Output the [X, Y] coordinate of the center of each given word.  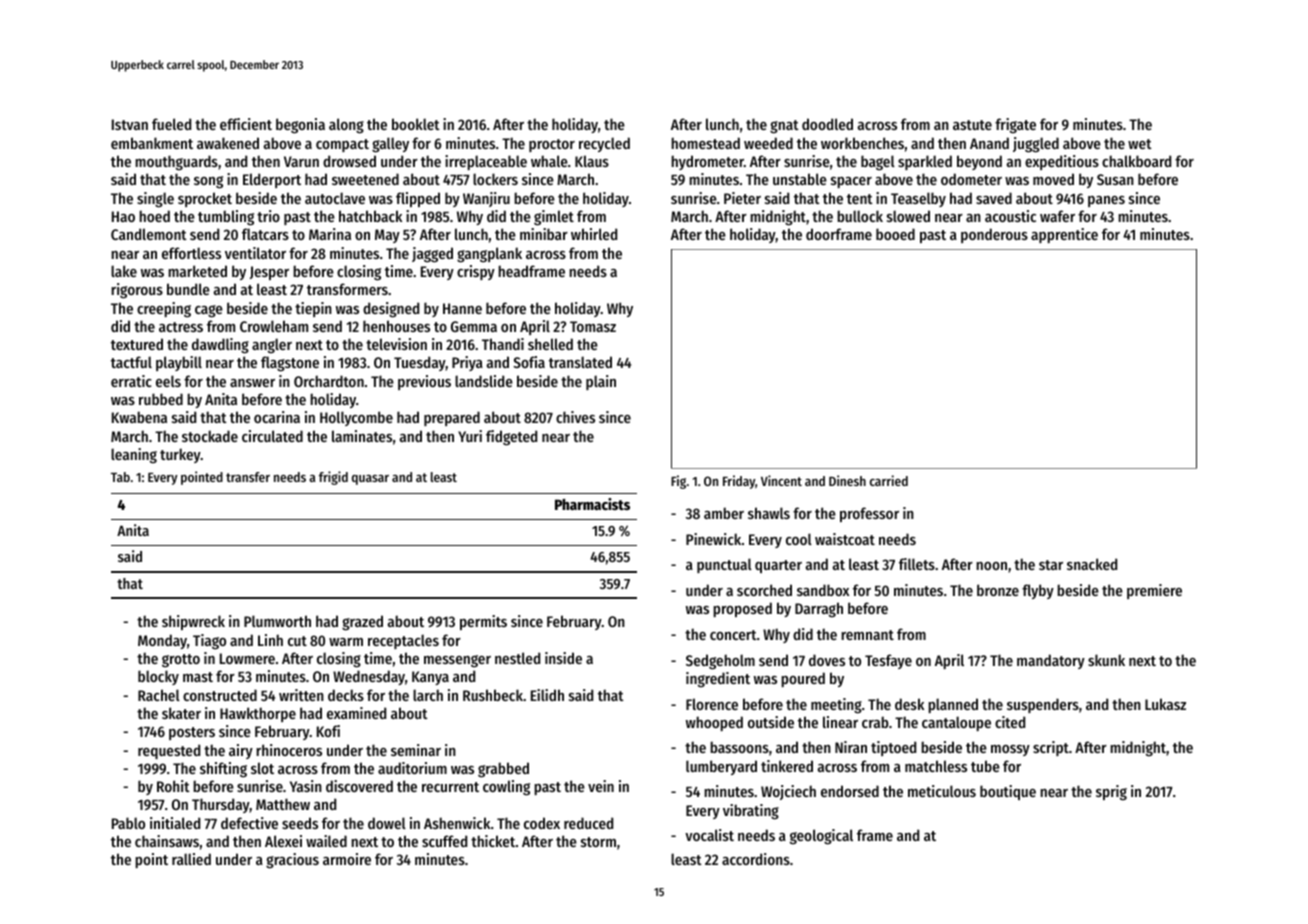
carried [889, 480]
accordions [756, 859]
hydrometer [707, 162]
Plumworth [277, 621]
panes [1106, 201]
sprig [1111, 793]
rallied [191, 859]
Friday [739, 482]
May [387, 236]
